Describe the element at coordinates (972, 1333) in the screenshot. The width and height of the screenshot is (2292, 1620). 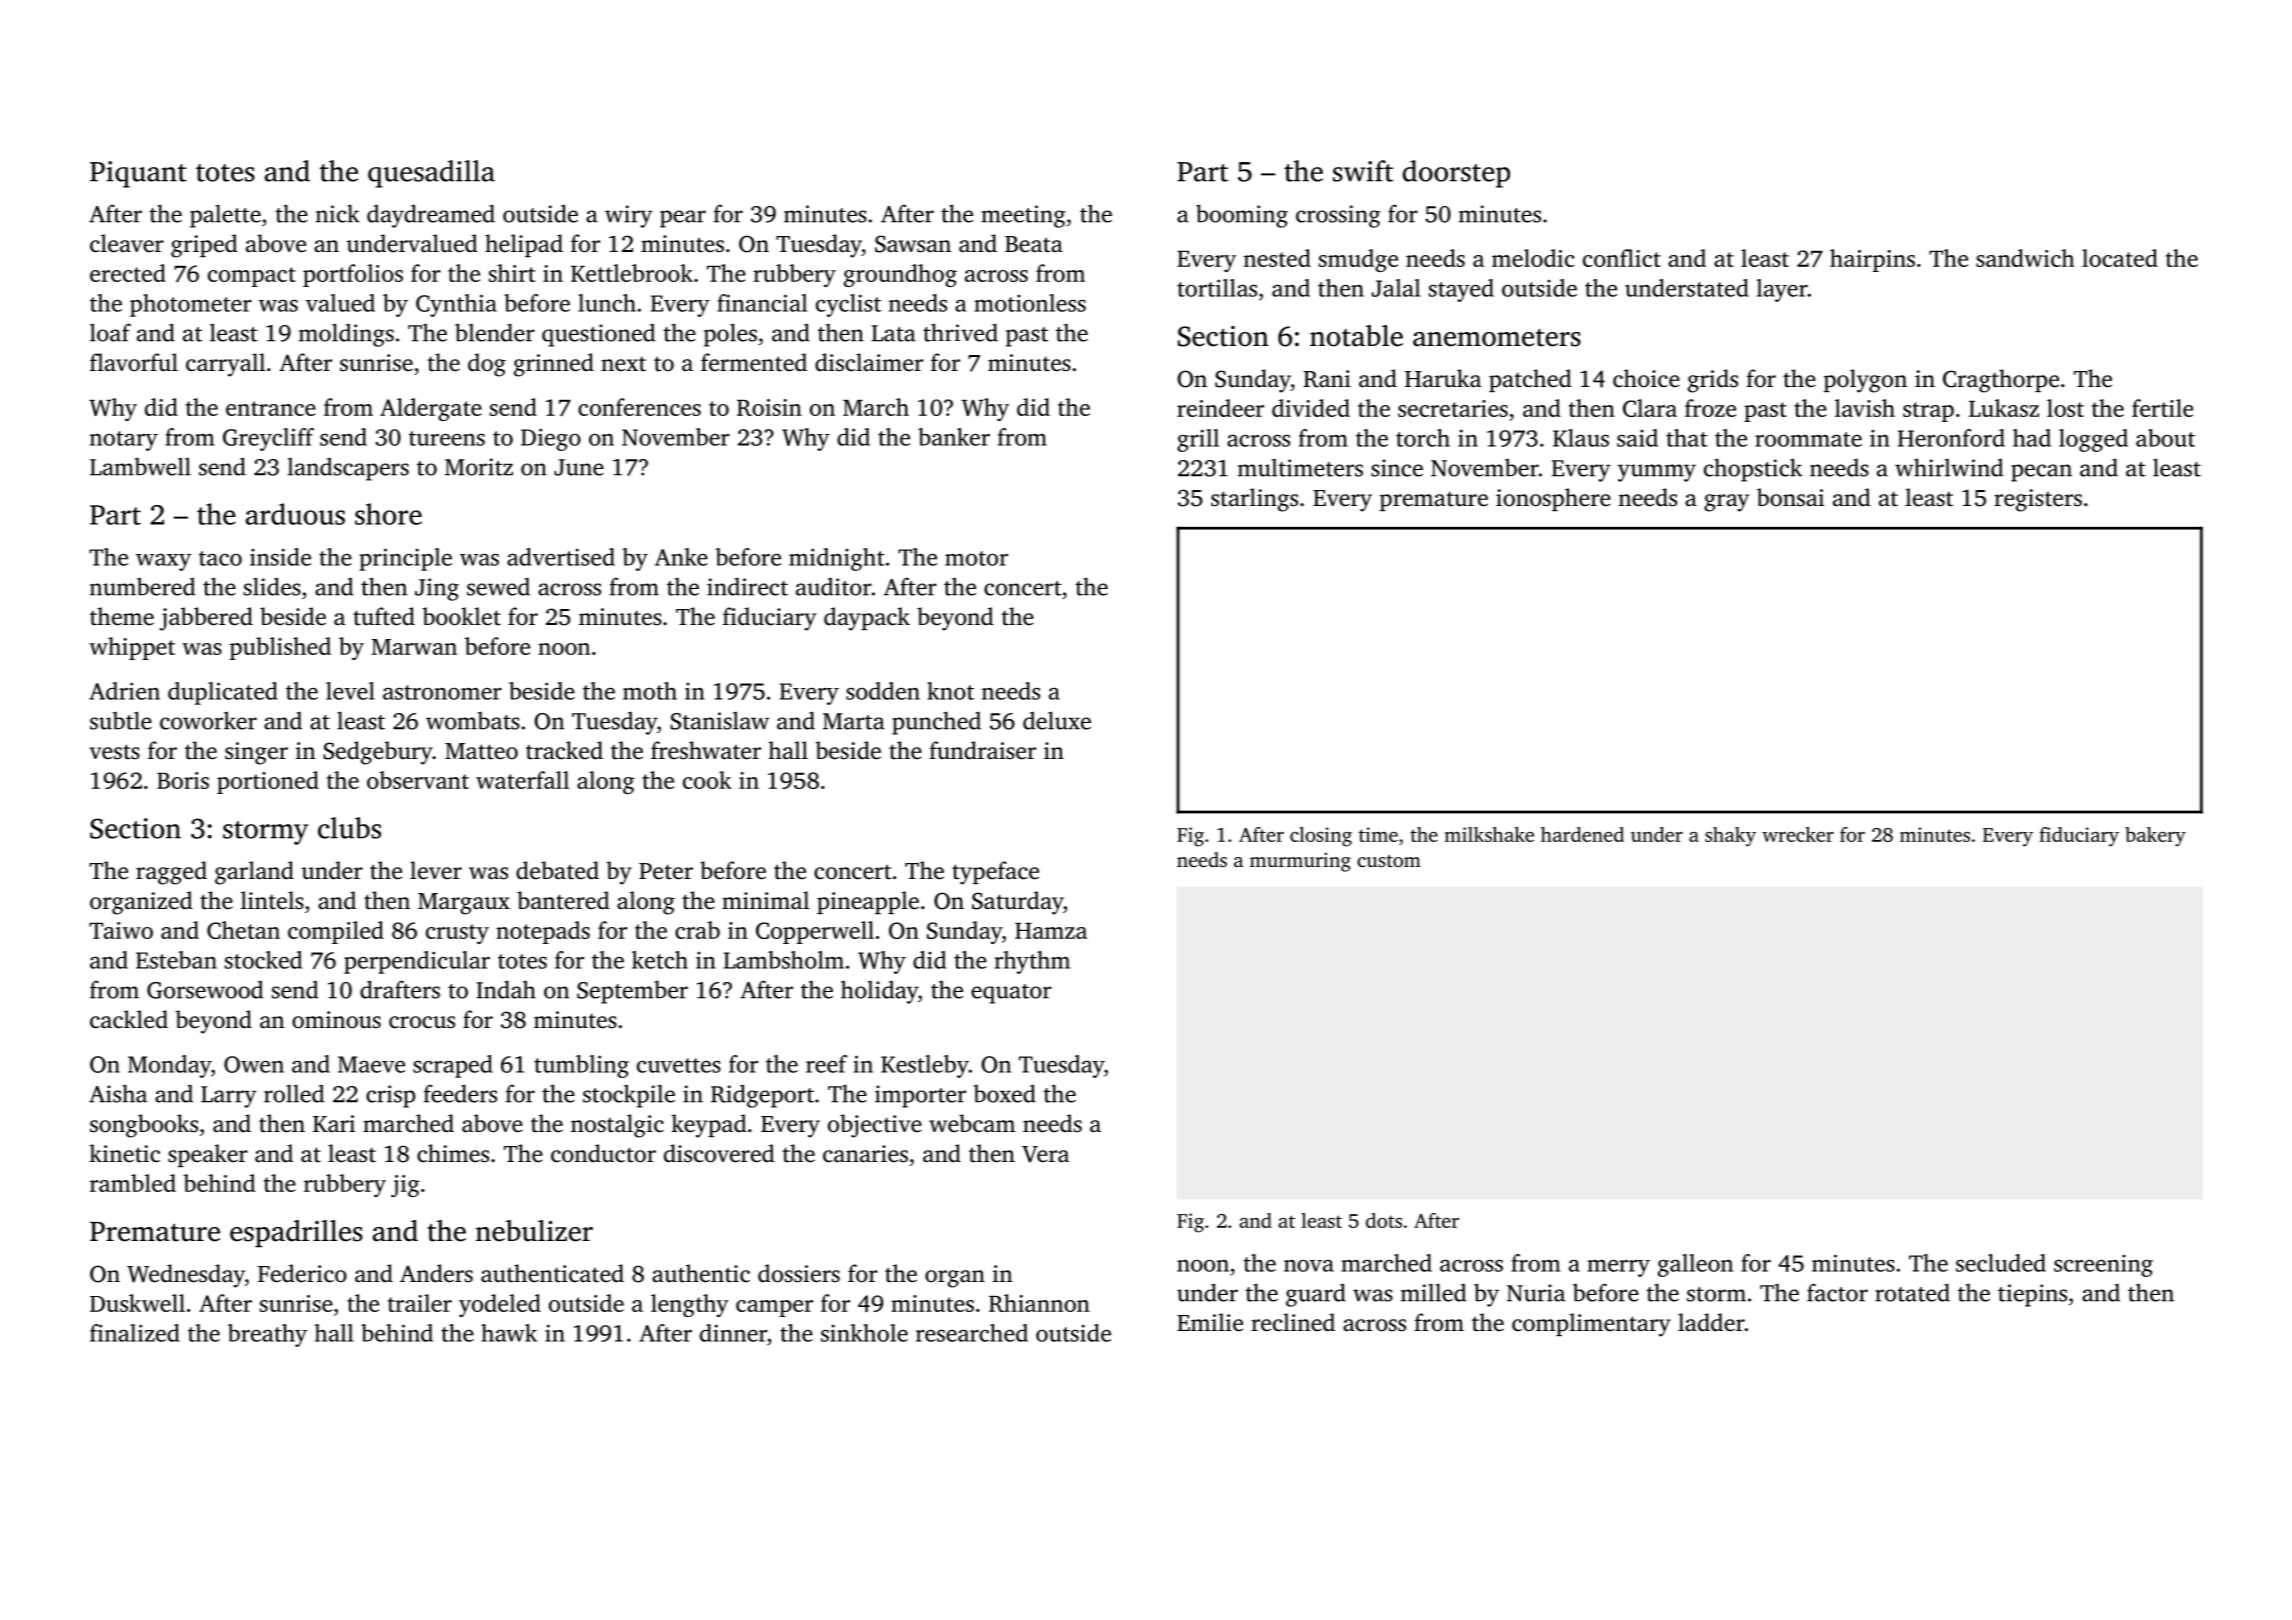
I see `researched` at that location.
